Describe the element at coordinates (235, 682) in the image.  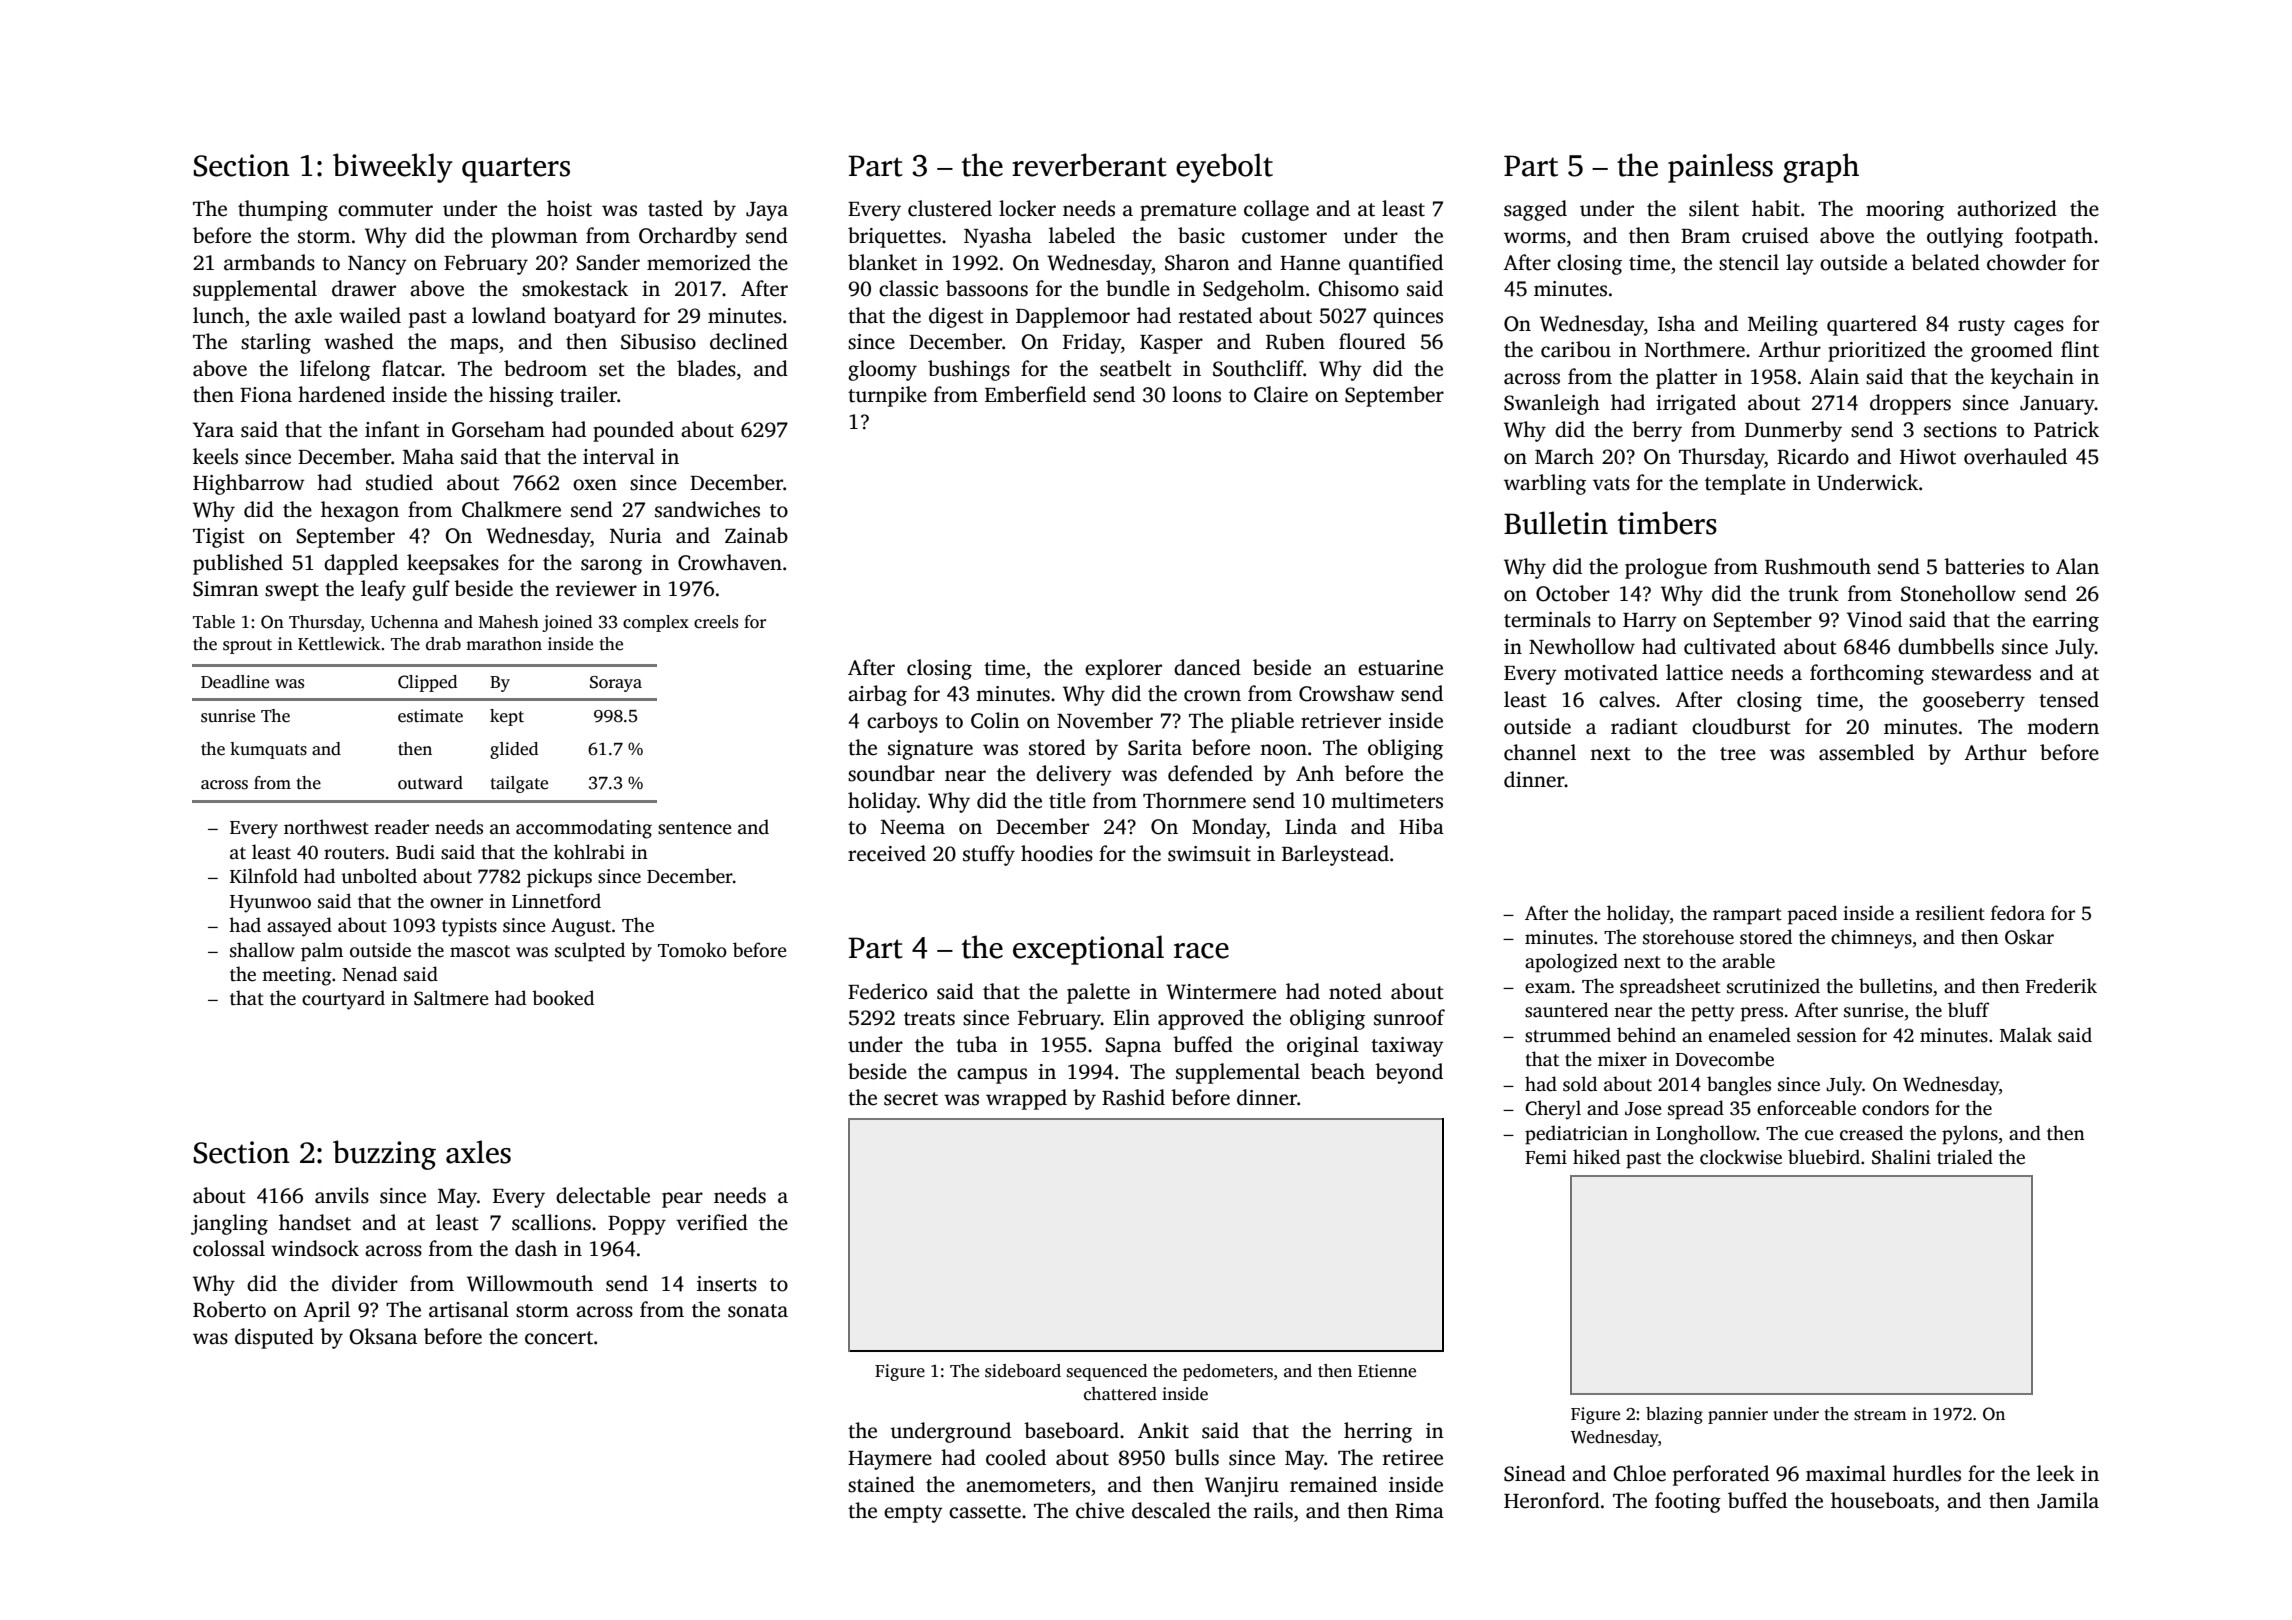
I see `Deadline` at that location.
